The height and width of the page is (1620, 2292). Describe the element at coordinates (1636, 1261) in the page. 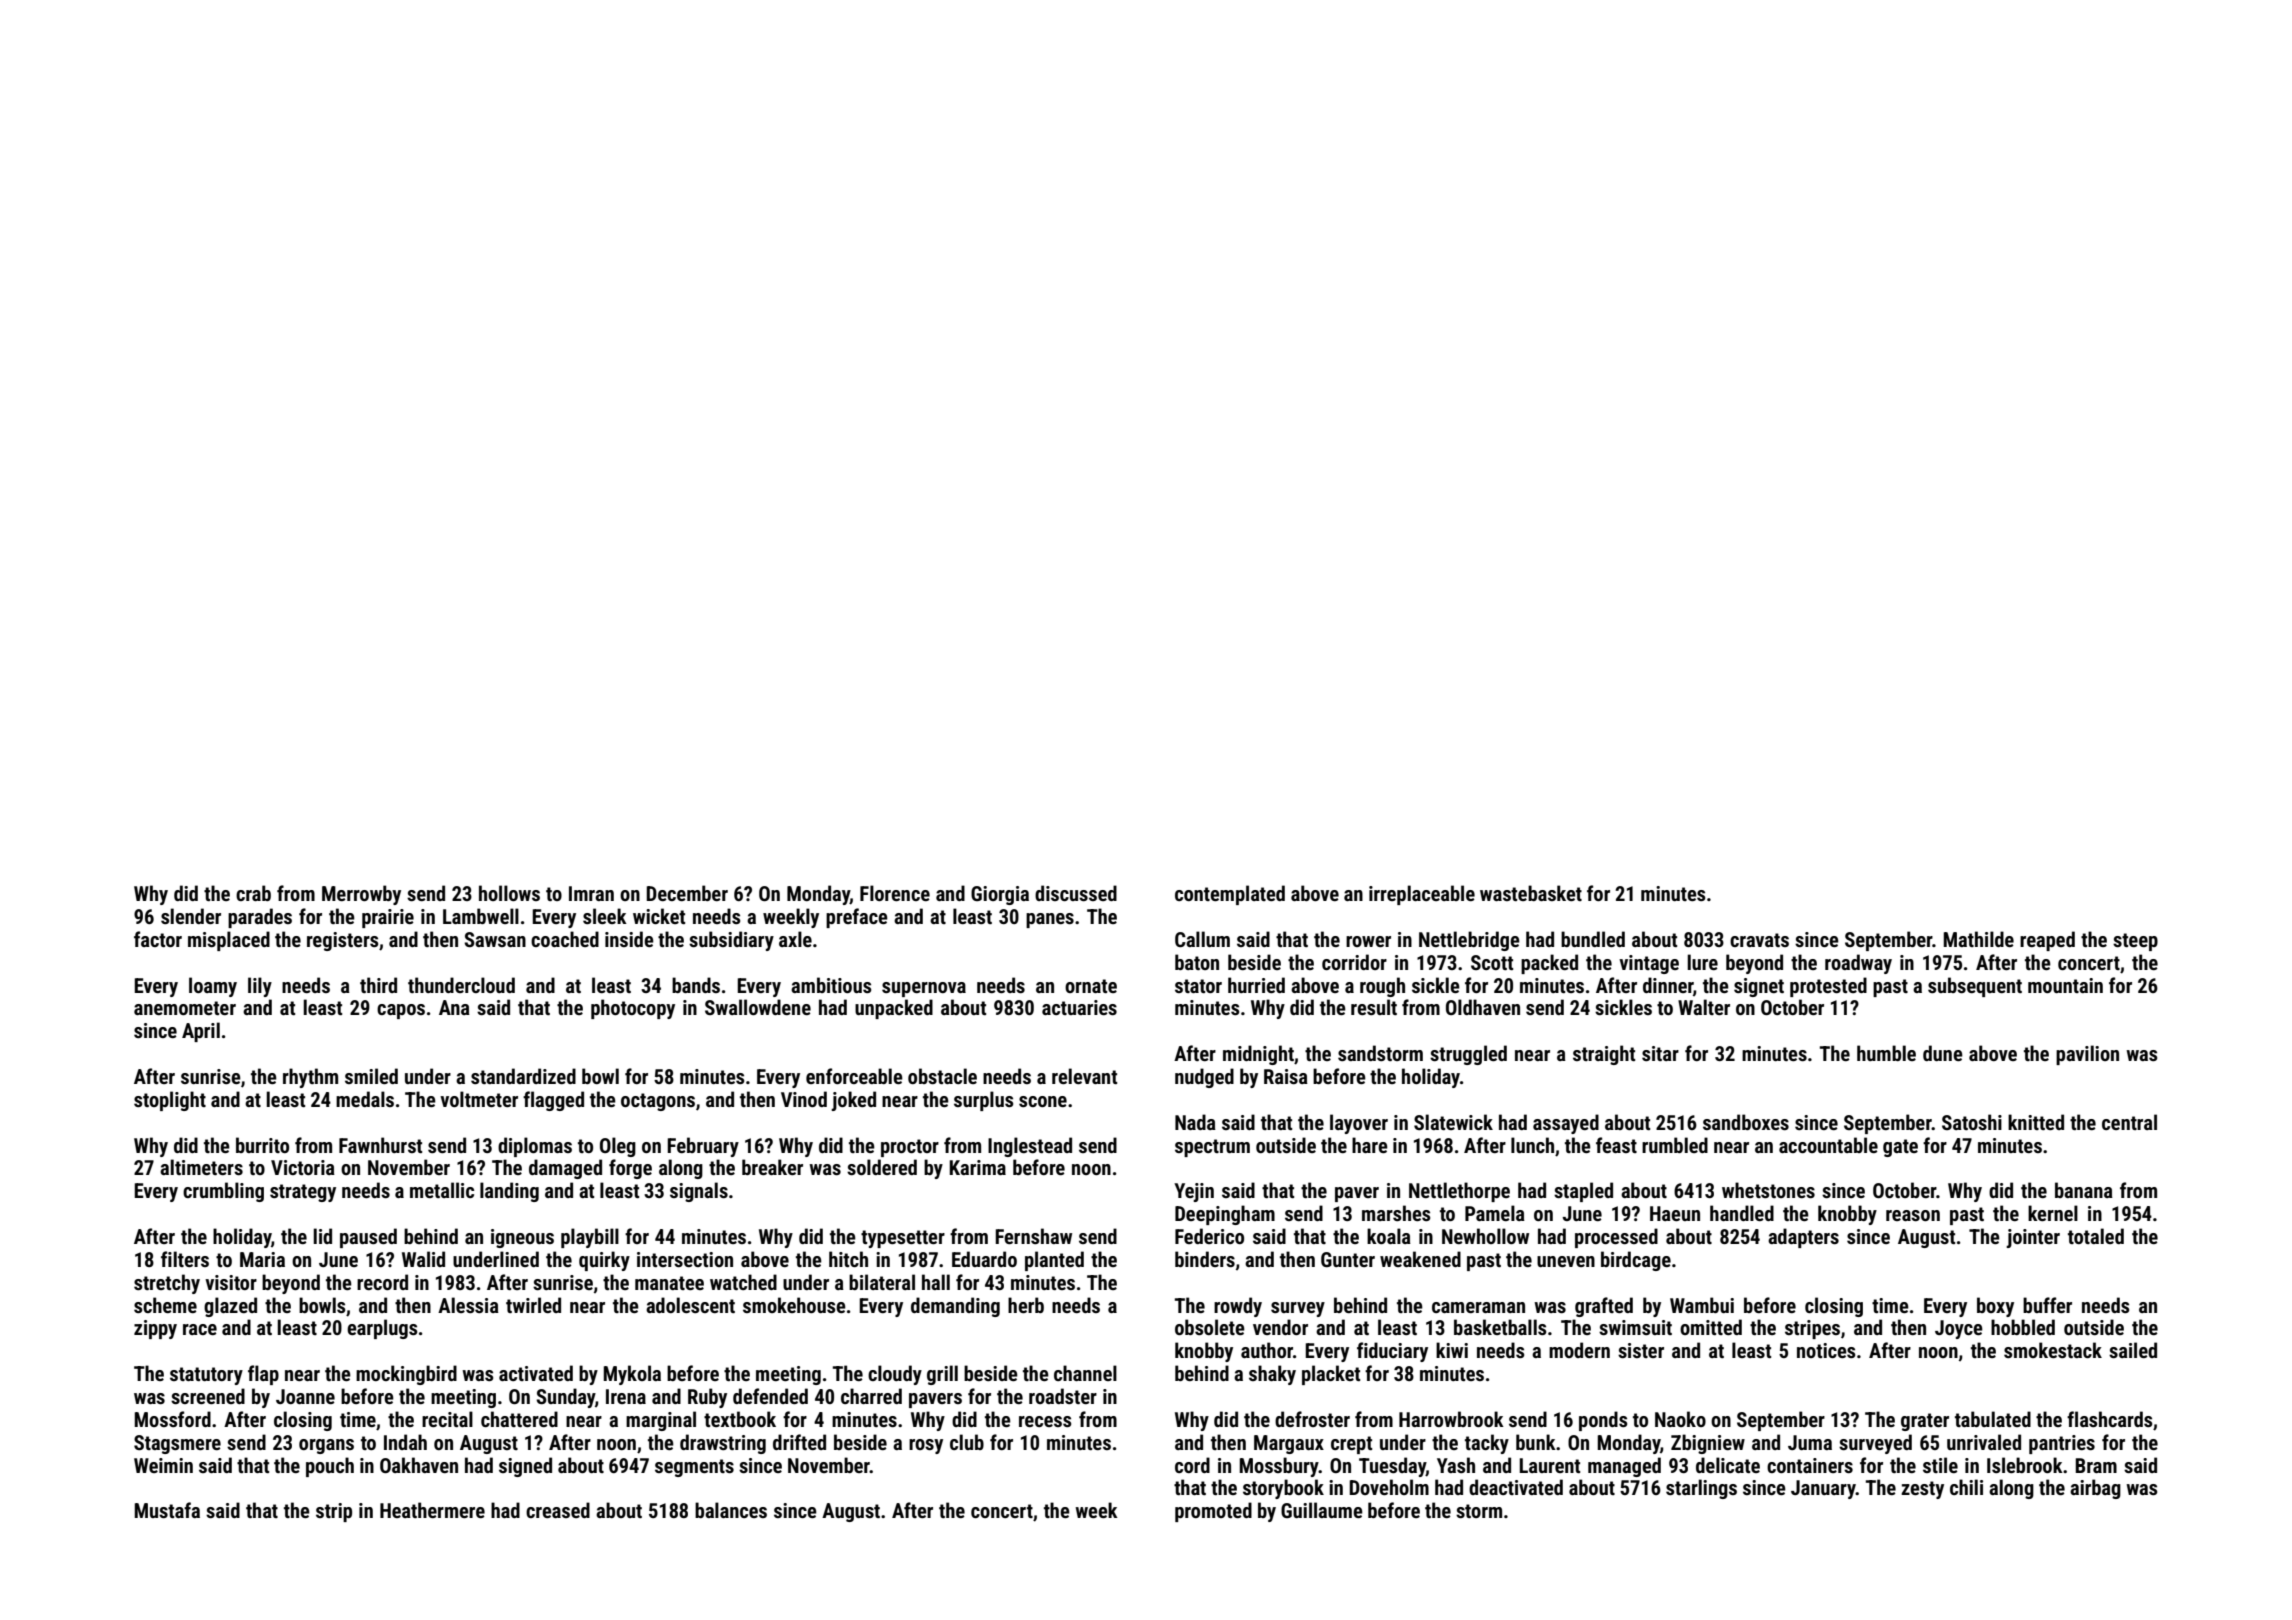

I see `birdcage` at that location.
